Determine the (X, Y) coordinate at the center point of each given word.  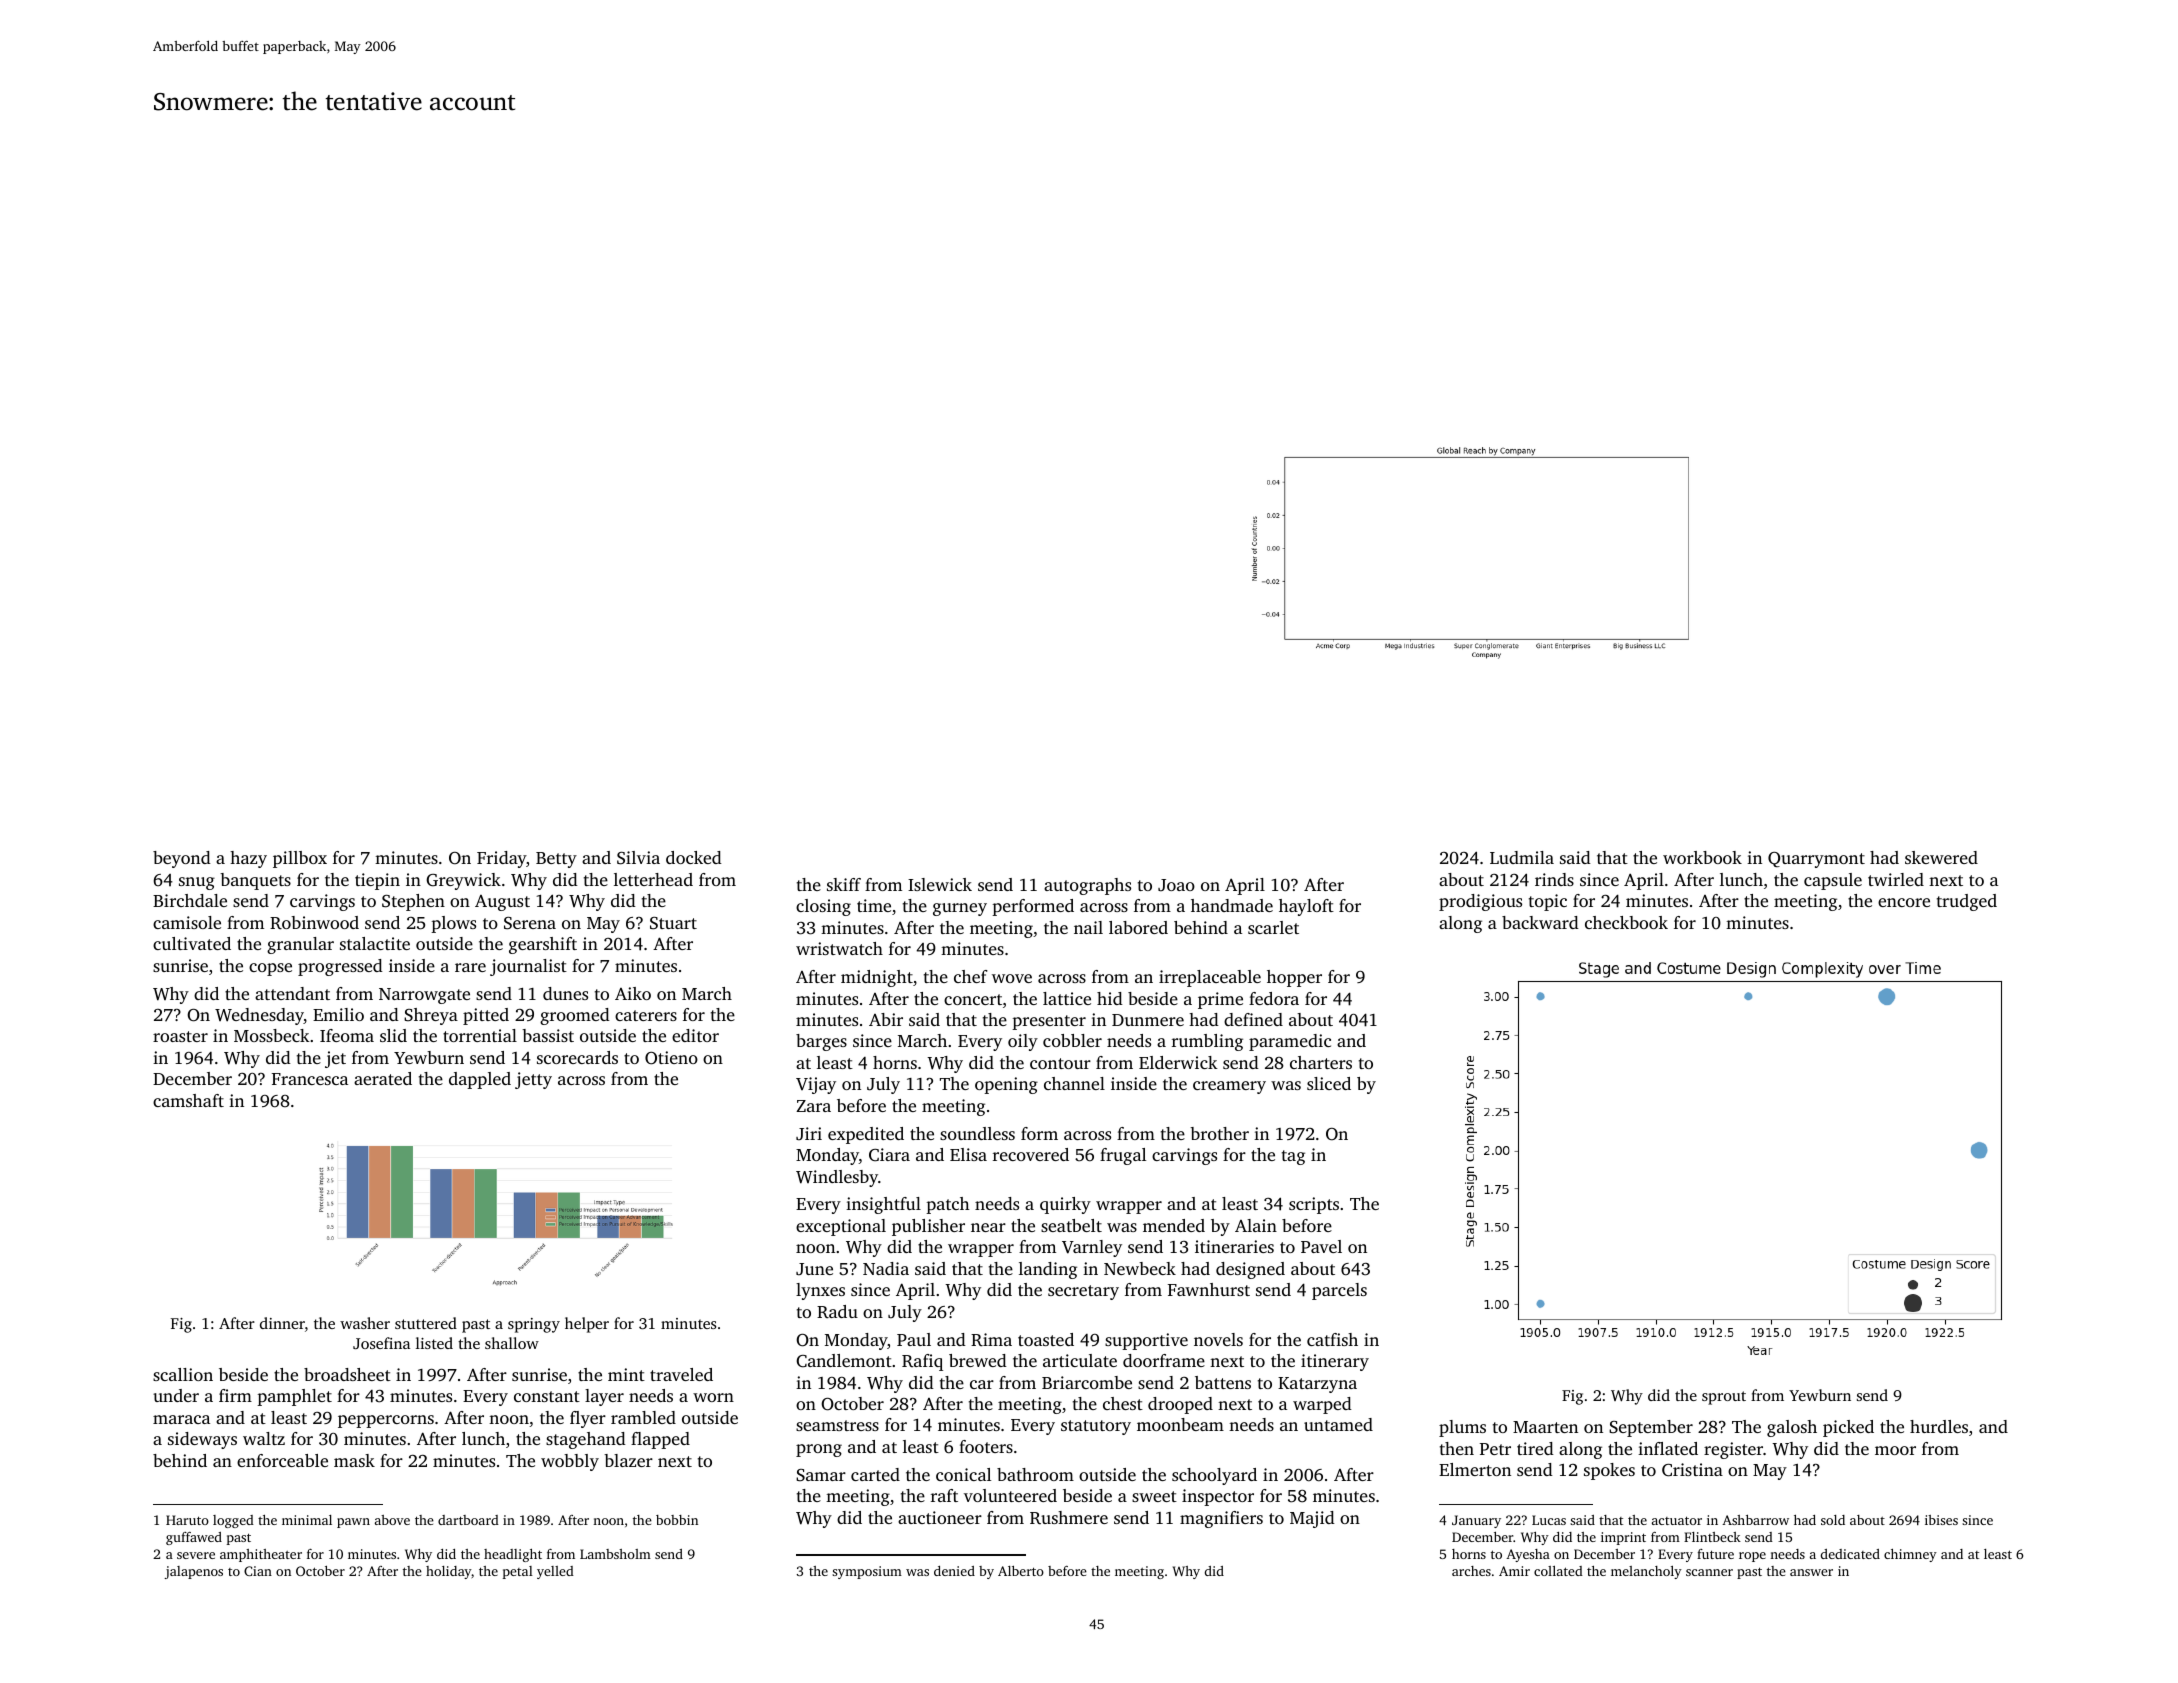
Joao (1176, 885)
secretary (1083, 1292)
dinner (282, 1323)
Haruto (187, 1520)
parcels (1339, 1291)
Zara (813, 1106)
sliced (1329, 1083)
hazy (248, 859)
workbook (1702, 857)
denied (954, 1571)
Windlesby (837, 1178)
